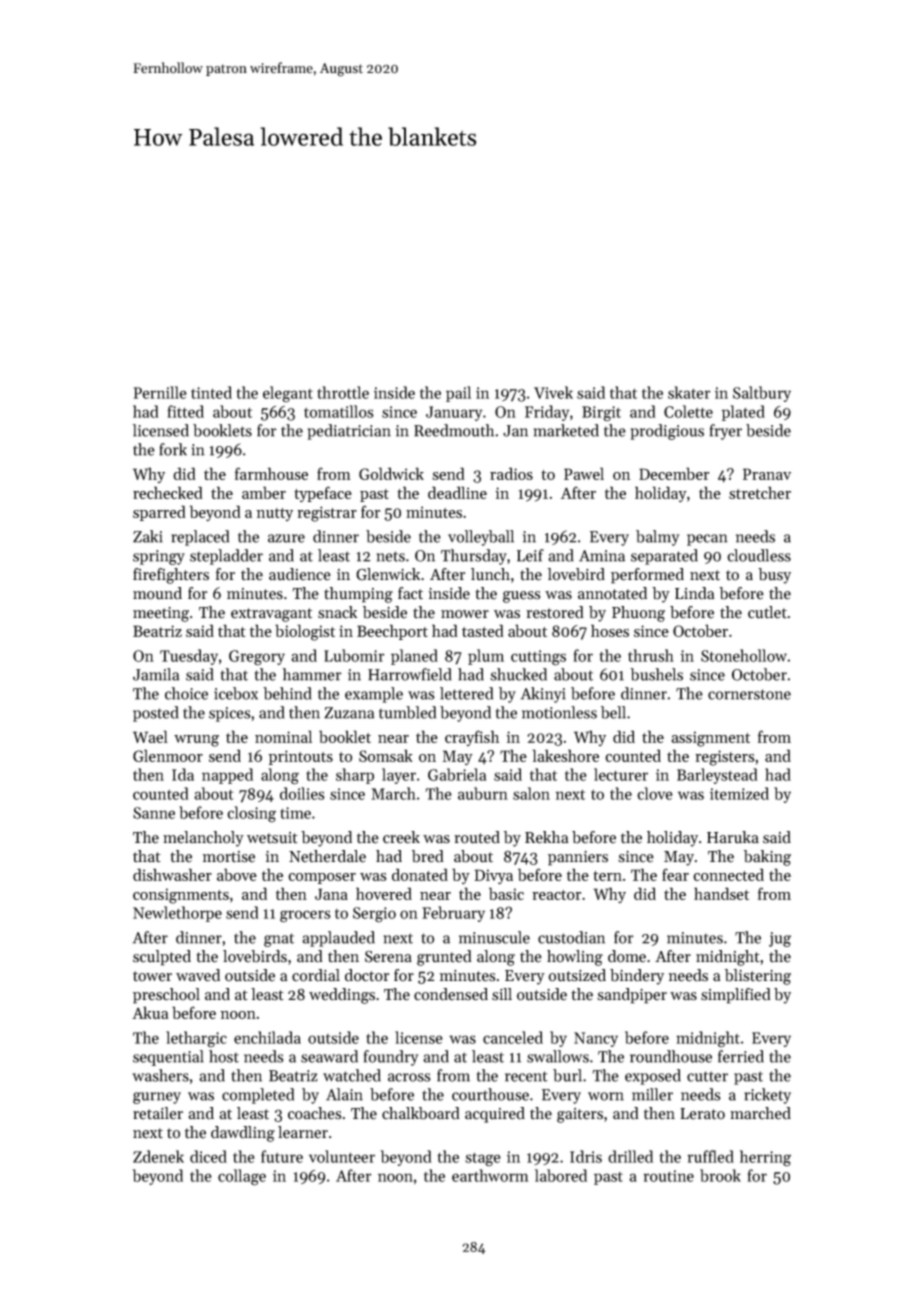 The height and width of the screenshot is (1314, 924). I want to click on cordial, so click(316, 975).
